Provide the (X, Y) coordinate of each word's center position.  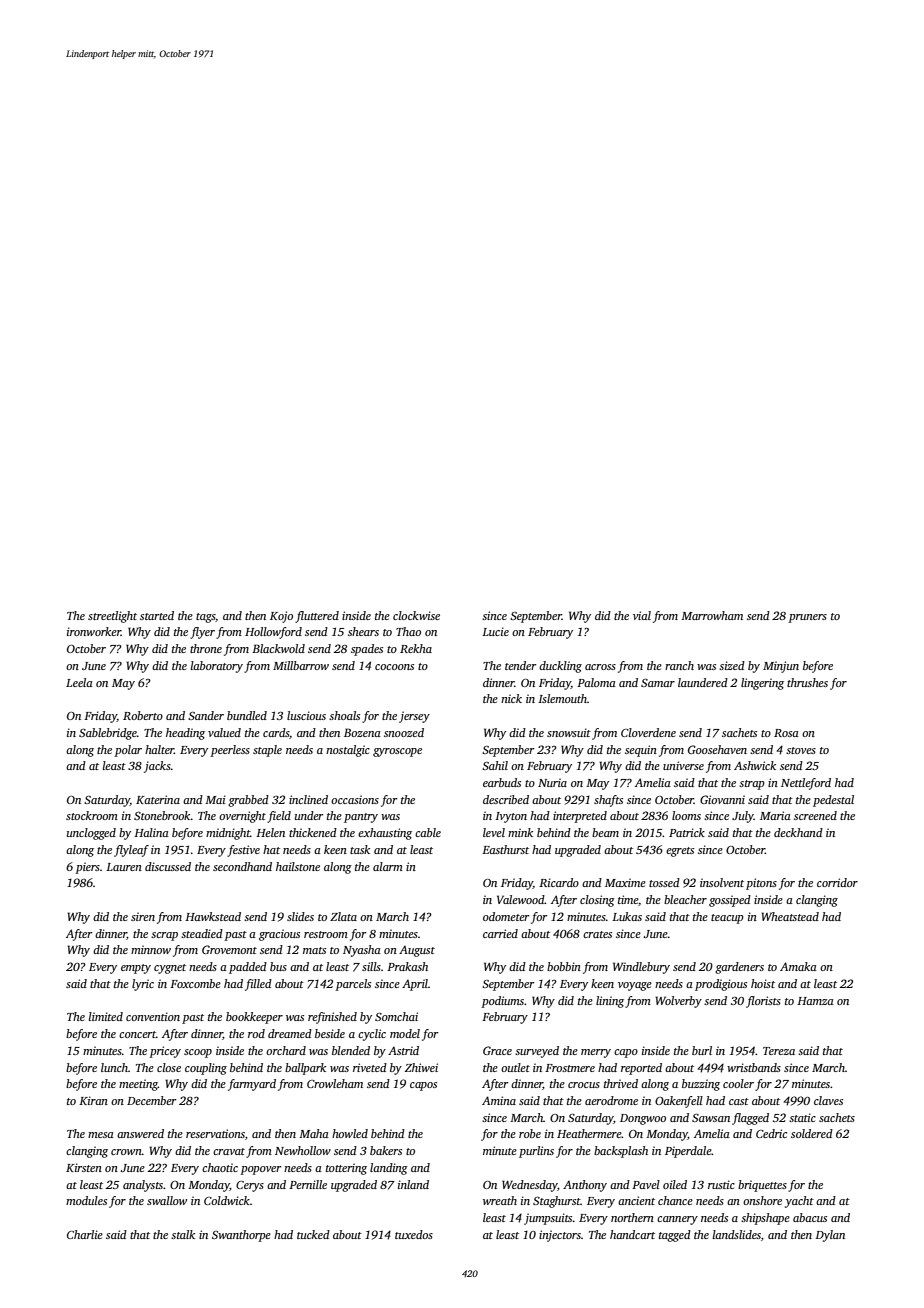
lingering (762, 684)
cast (739, 1101)
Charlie (85, 1234)
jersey (414, 717)
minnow (151, 949)
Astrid (403, 1050)
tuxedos (414, 1234)
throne (206, 648)
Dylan (830, 1236)
